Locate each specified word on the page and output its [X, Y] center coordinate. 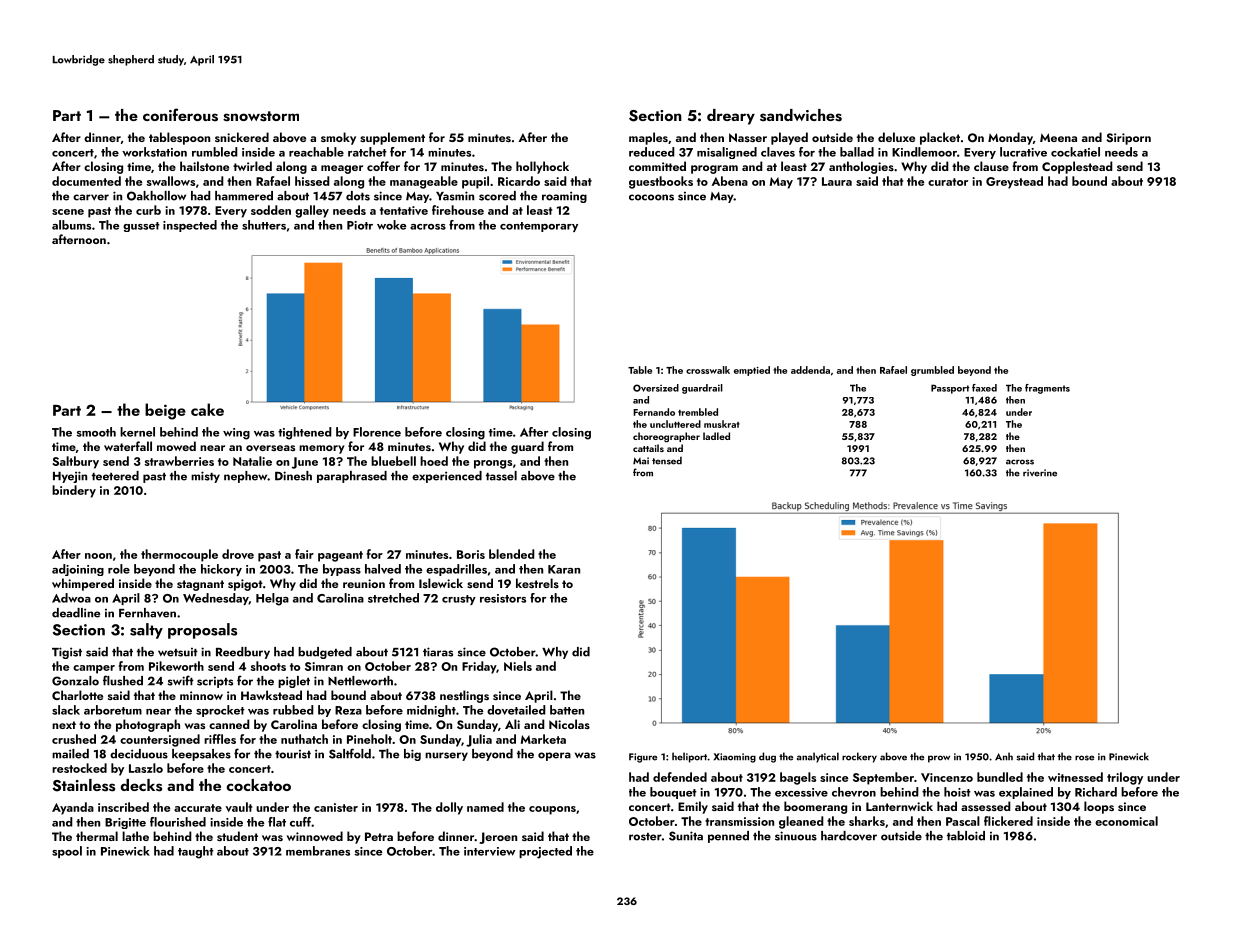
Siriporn [1128, 139]
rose [1084, 758]
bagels [798, 778]
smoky [338, 138]
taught [196, 852]
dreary [731, 117]
